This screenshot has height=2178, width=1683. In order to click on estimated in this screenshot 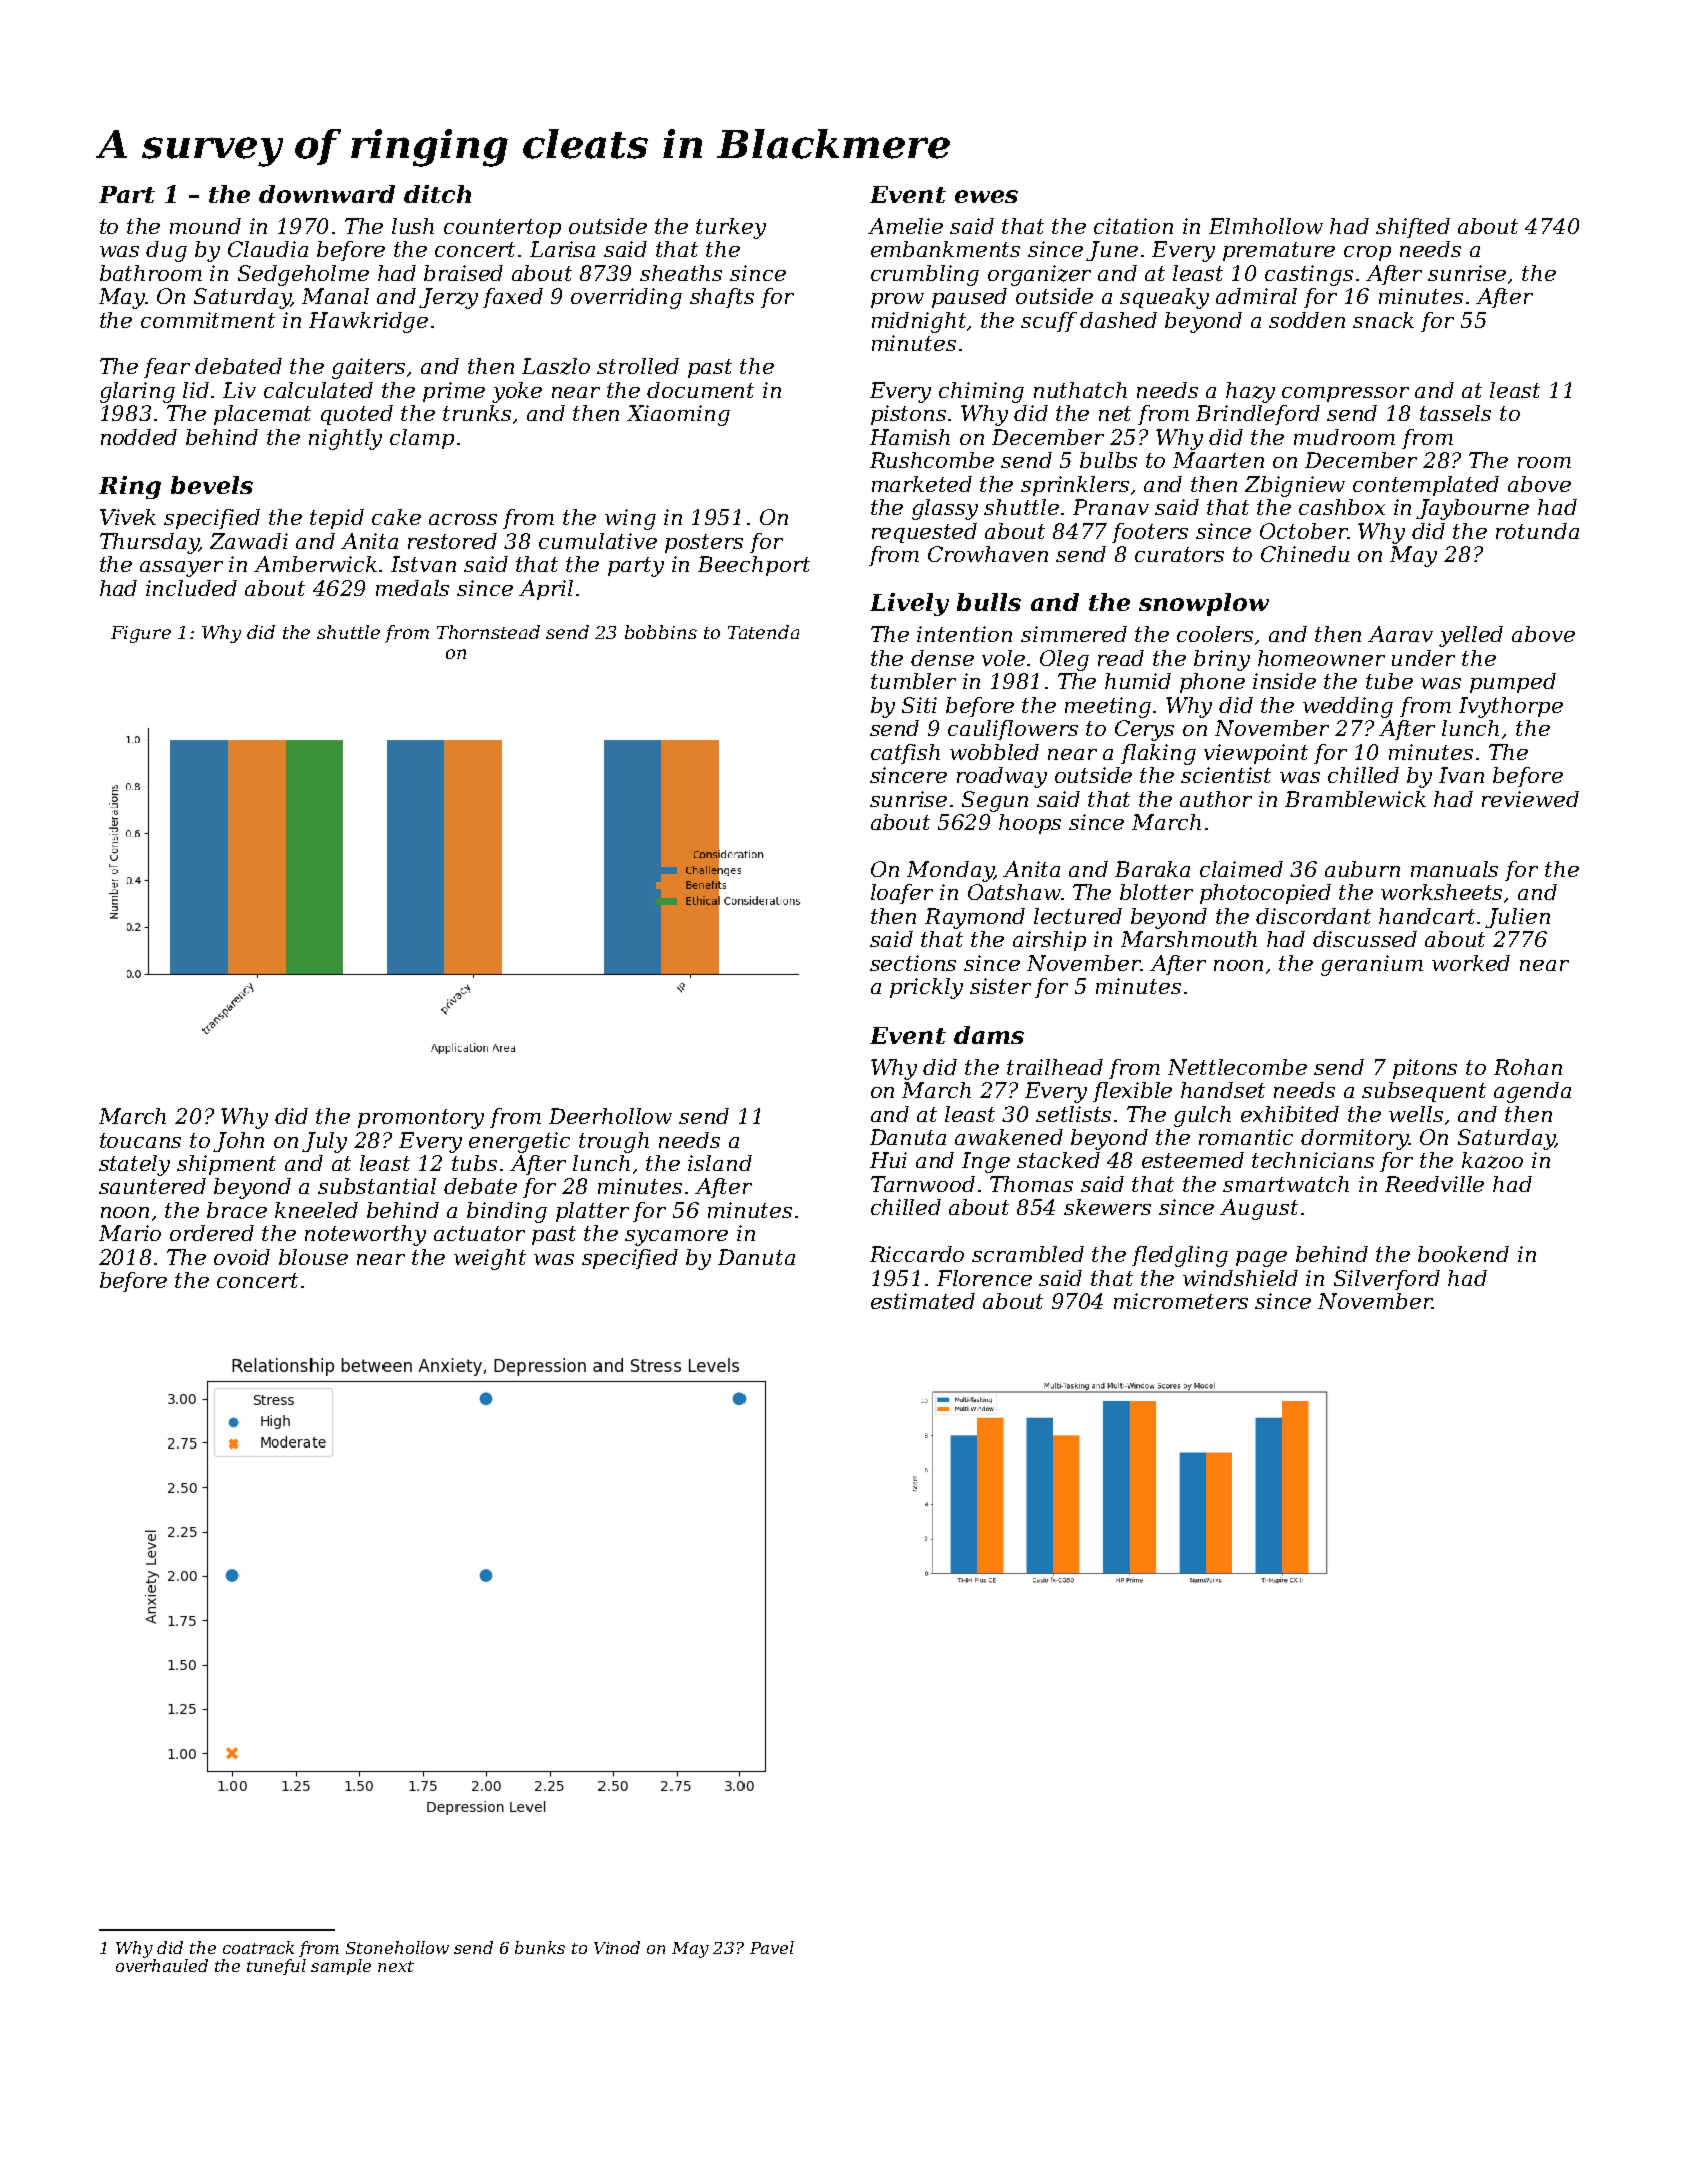, I will do `click(923, 1301)`.
